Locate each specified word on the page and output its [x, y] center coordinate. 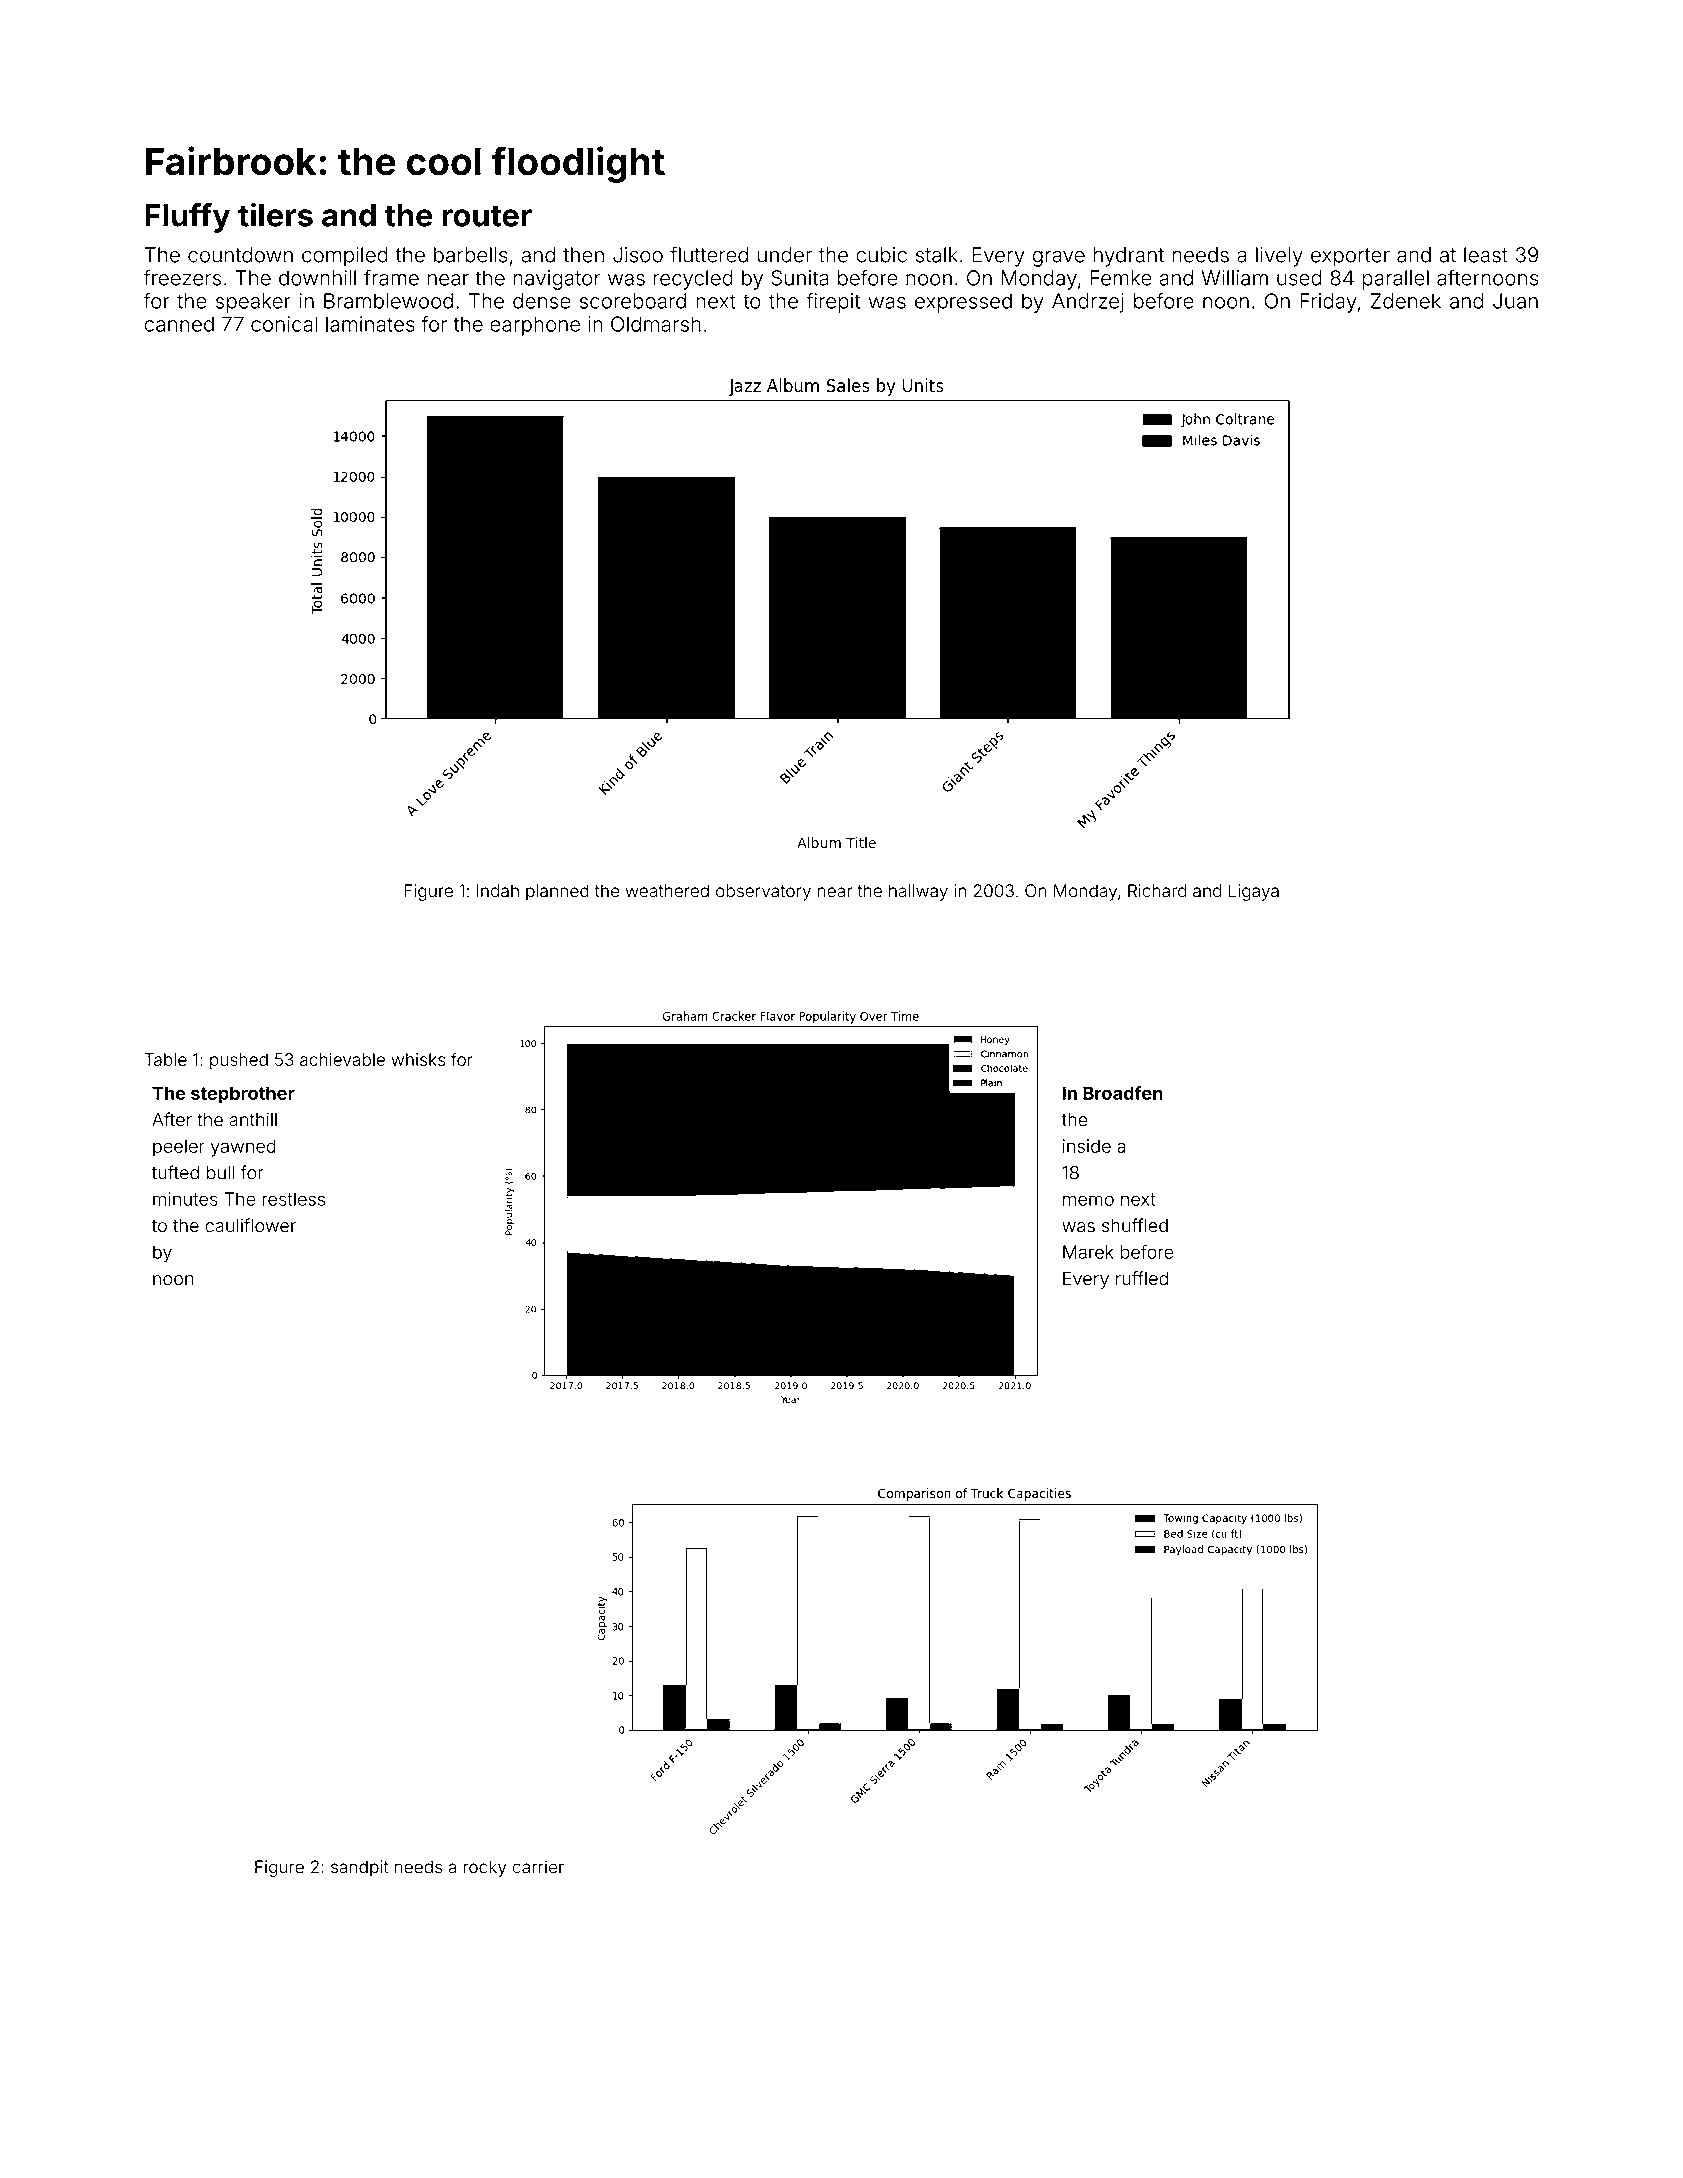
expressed [963, 303]
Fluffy [187, 218]
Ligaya [1254, 892]
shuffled [1135, 1225]
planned [557, 892]
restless [293, 1199]
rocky [484, 1868]
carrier [538, 1867]
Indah [498, 891]
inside [1087, 1146]
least [1486, 255]
